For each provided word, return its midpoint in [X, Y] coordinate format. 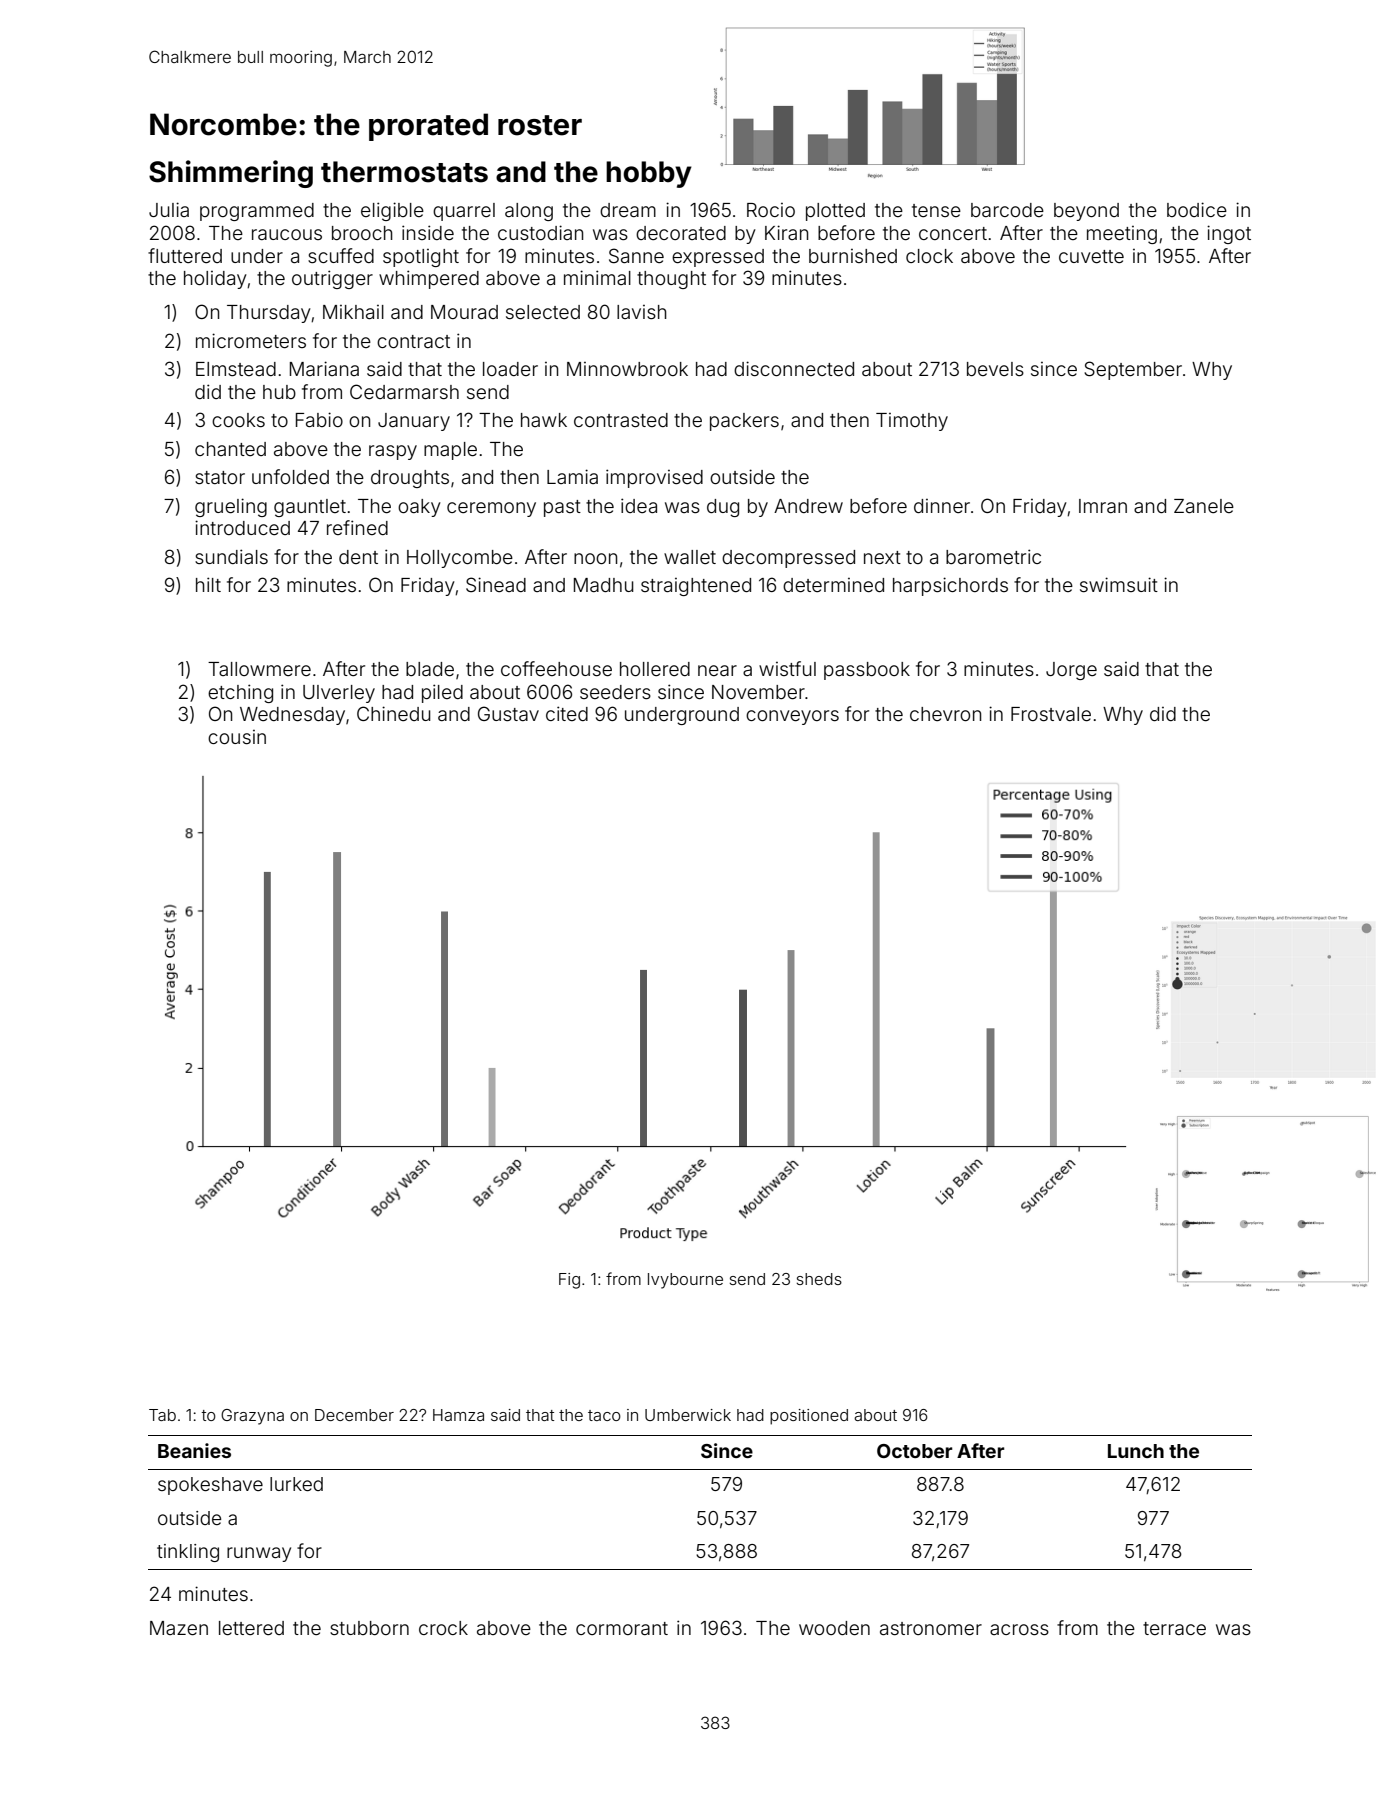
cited [567, 713]
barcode [1007, 210]
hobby [649, 174]
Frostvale [1051, 714]
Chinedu [394, 713]
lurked [296, 1484]
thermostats [404, 172]
